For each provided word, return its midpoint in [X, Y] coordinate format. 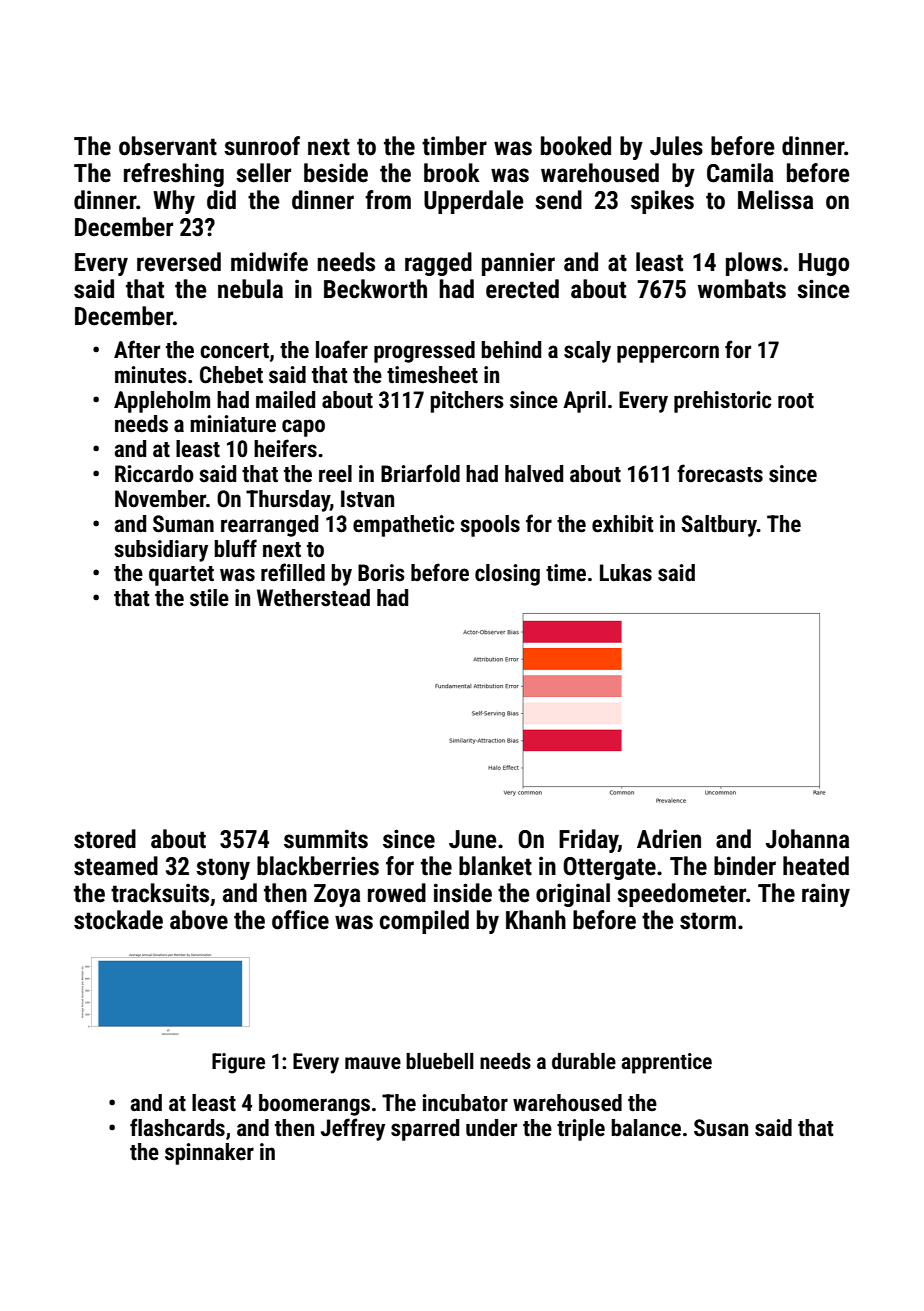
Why [174, 202]
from [388, 200]
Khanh [536, 920]
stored [105, 839]
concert [234, 351]
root [796, 401]
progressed [424, 352]
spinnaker [209, 1154]
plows [754, 264]
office [300, 920]
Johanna [807, 839]
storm [708, 921]
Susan [721, 1128]
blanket [495, 866]
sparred [425, 1130]
